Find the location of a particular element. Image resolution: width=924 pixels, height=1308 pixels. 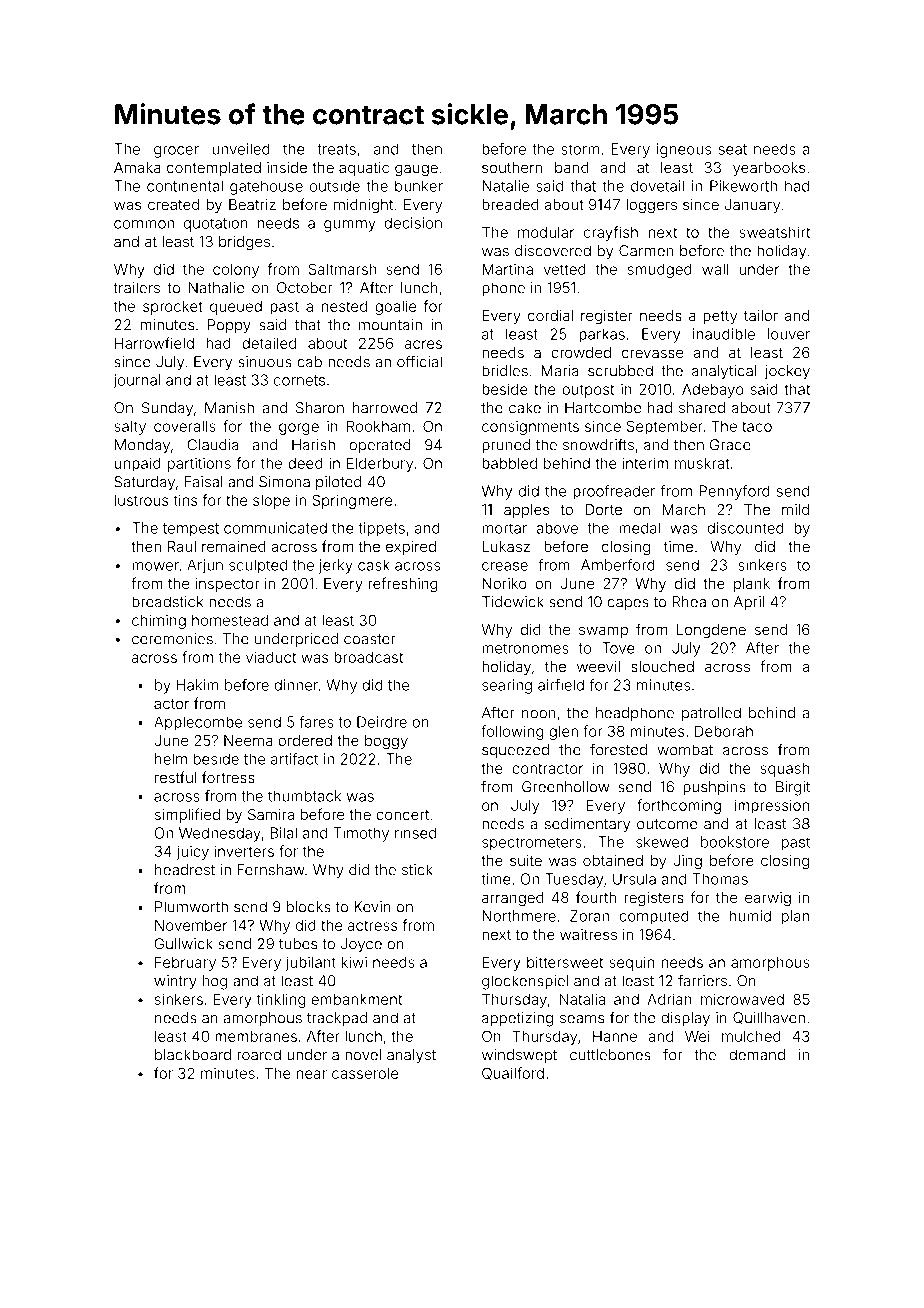

casserole is located at coordinates (365, 1073).
